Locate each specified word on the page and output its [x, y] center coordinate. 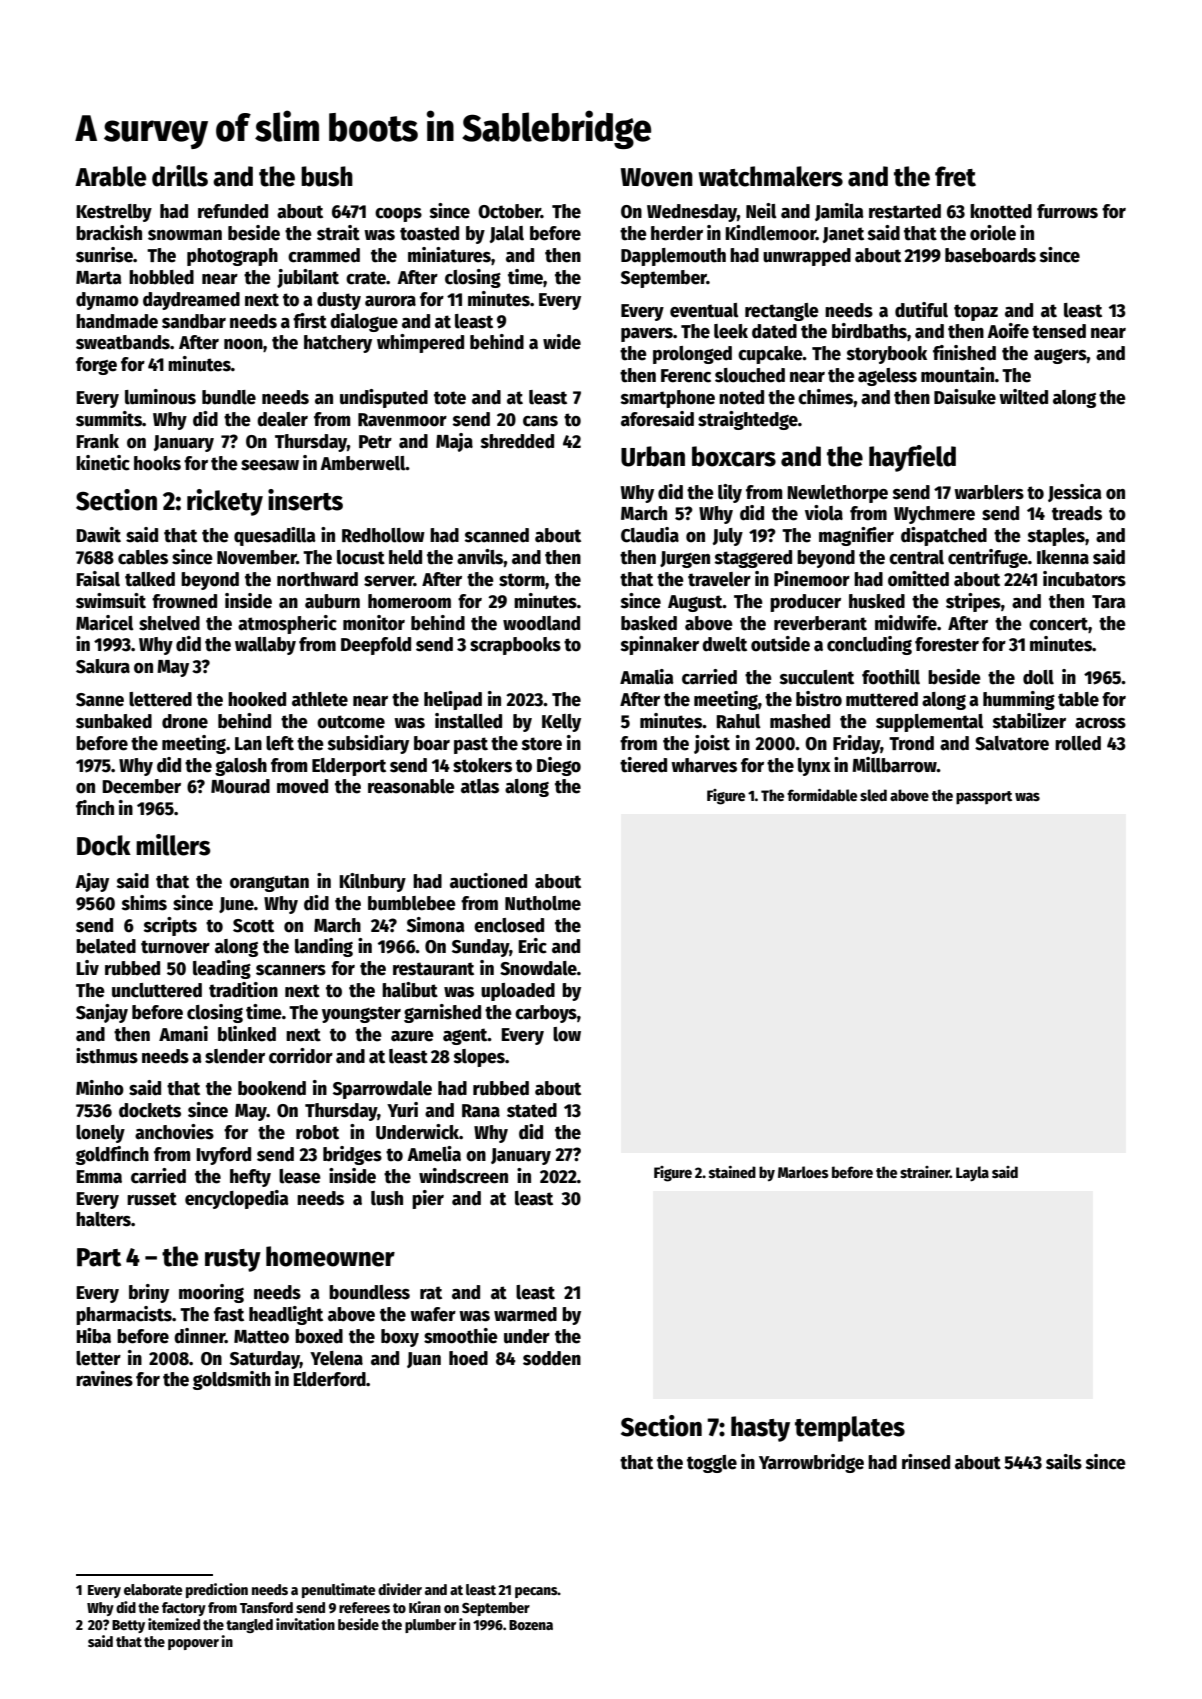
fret [955, 176]
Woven [657, 177]
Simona [436, 925]
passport [984, 798]
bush [327, 176]
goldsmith [232, 1380]
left [280, 743]
